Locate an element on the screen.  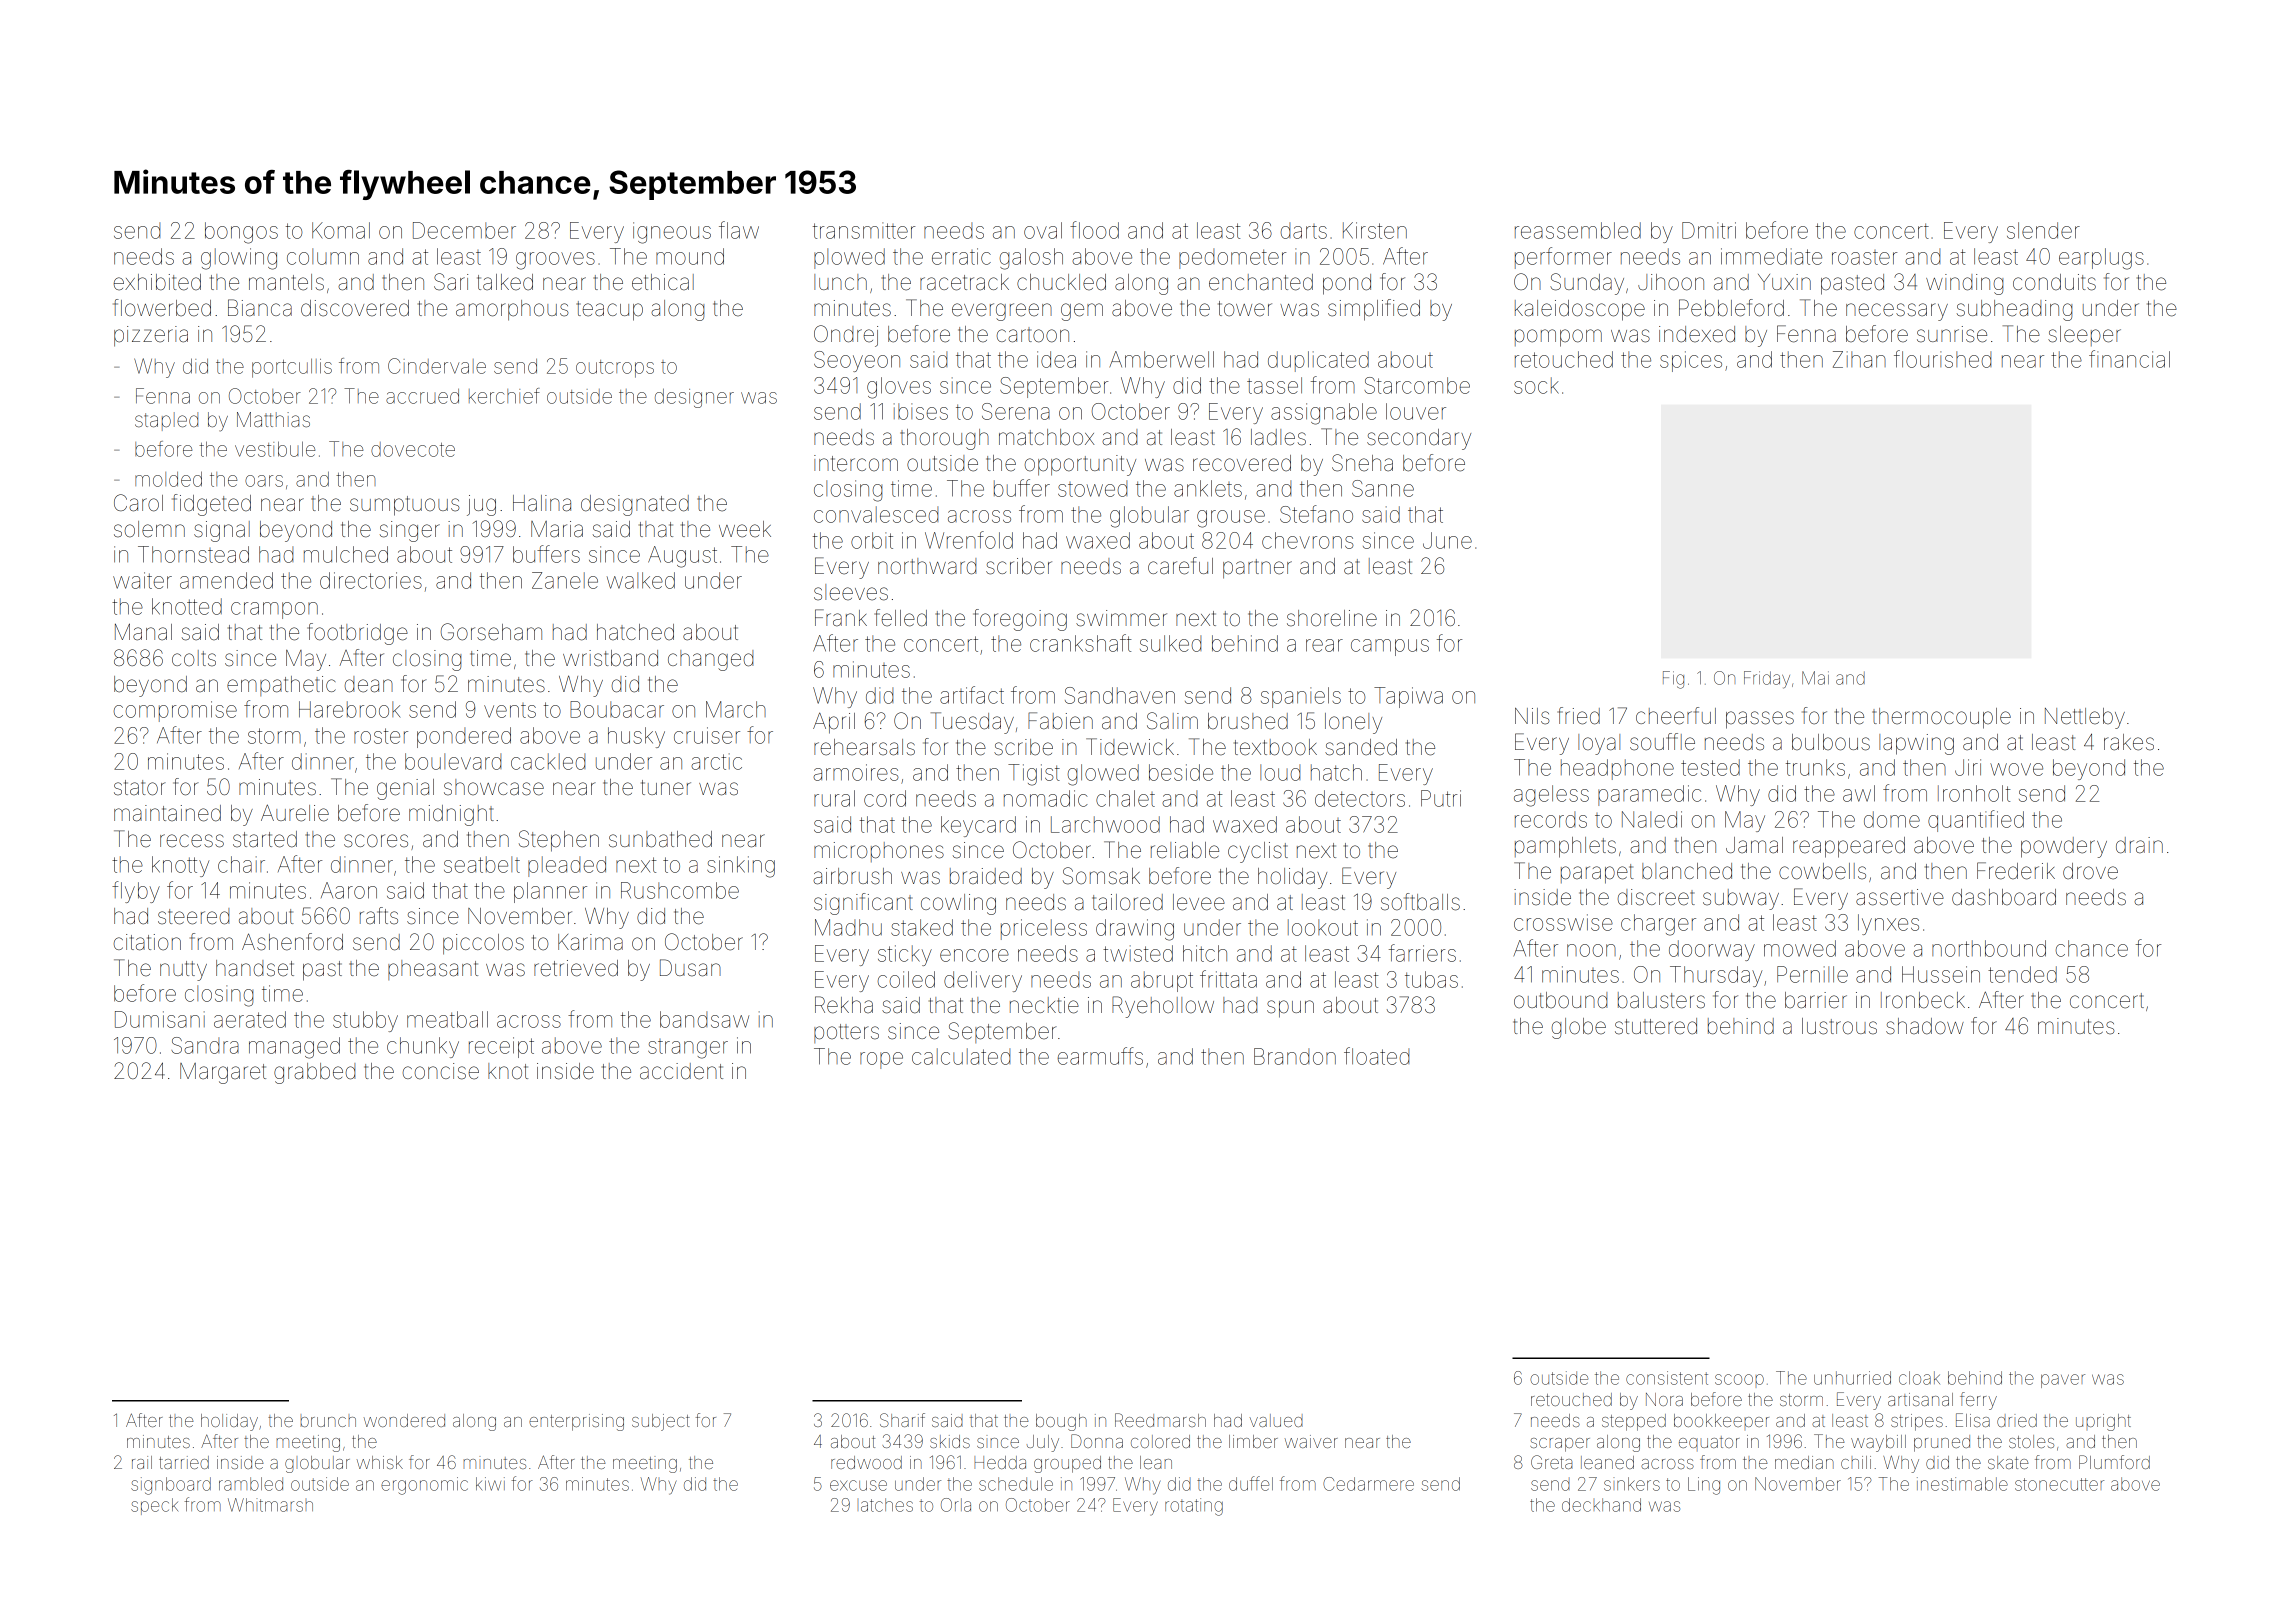
wristband is located at coordinates (610, 658).
